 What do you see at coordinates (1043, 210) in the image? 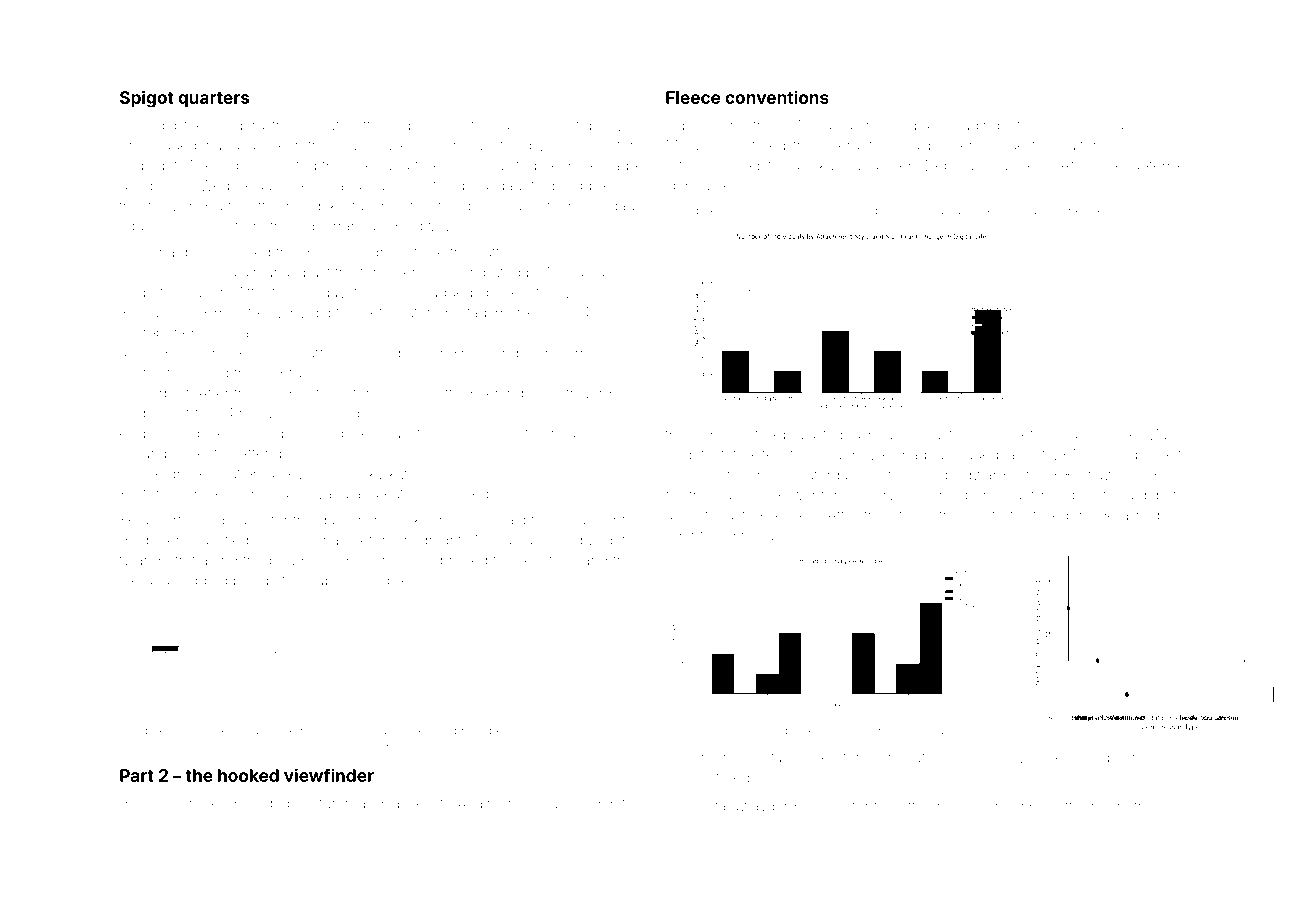
I see `Paloma` at bounding box center [1043, 210].
